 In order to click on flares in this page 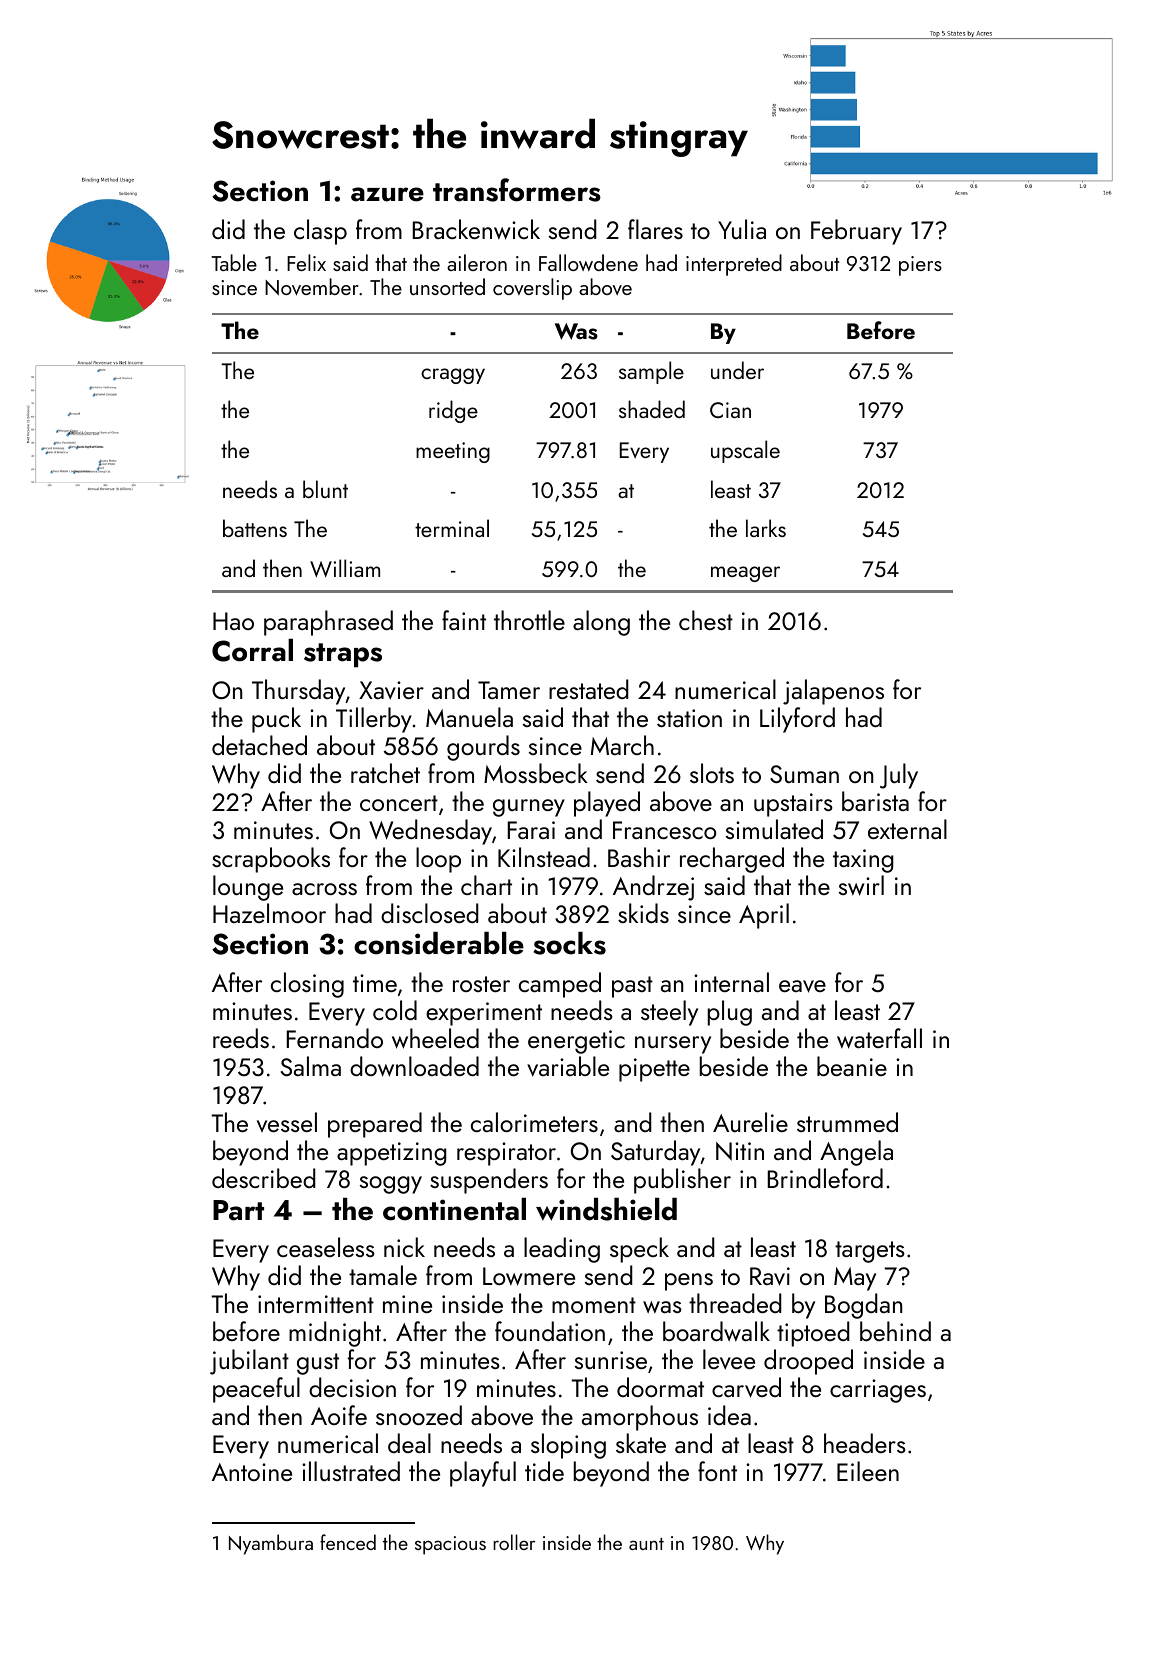, I will do `click(655, 229)`.
